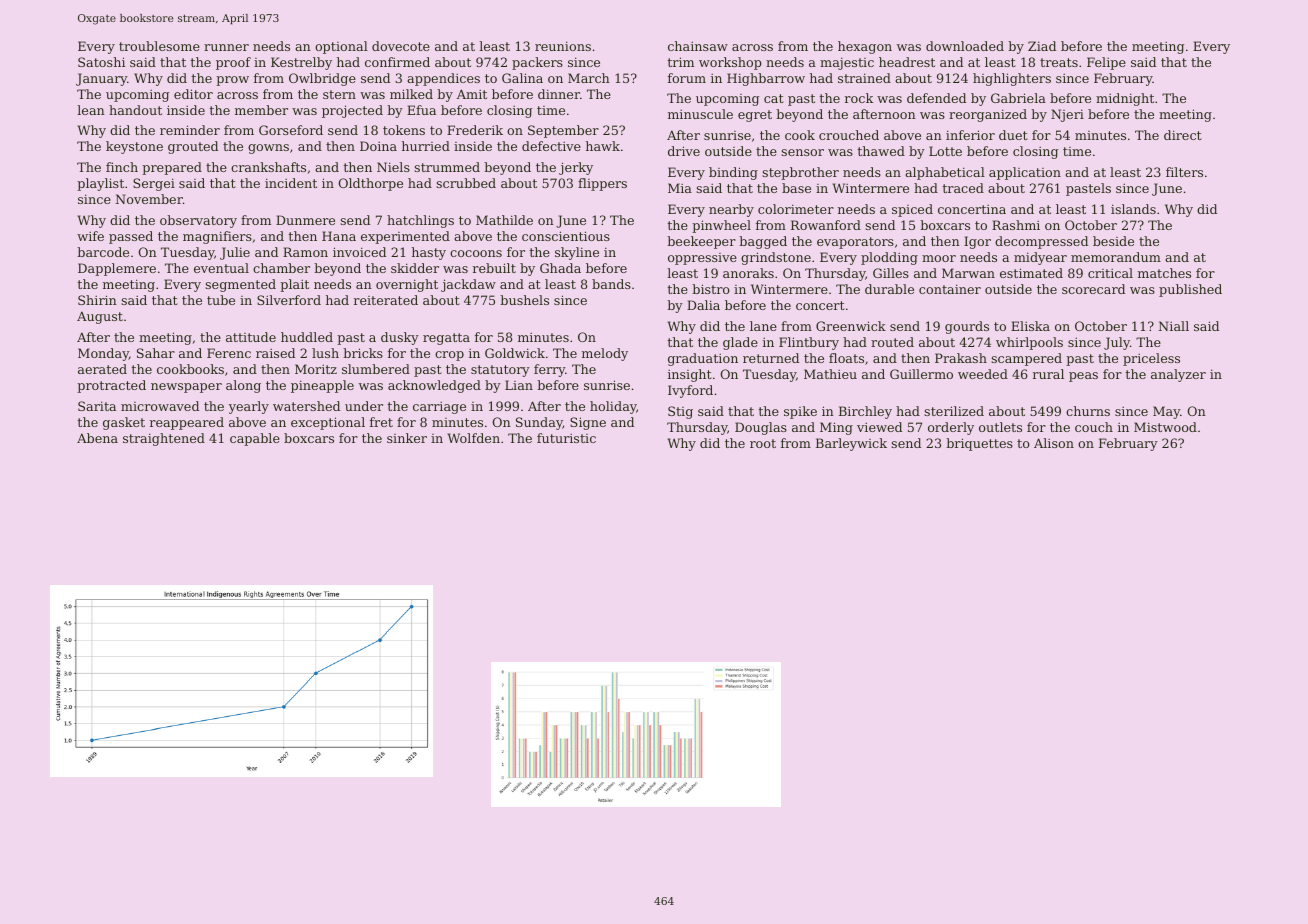  I want to click on packers, so click(537, 63).
